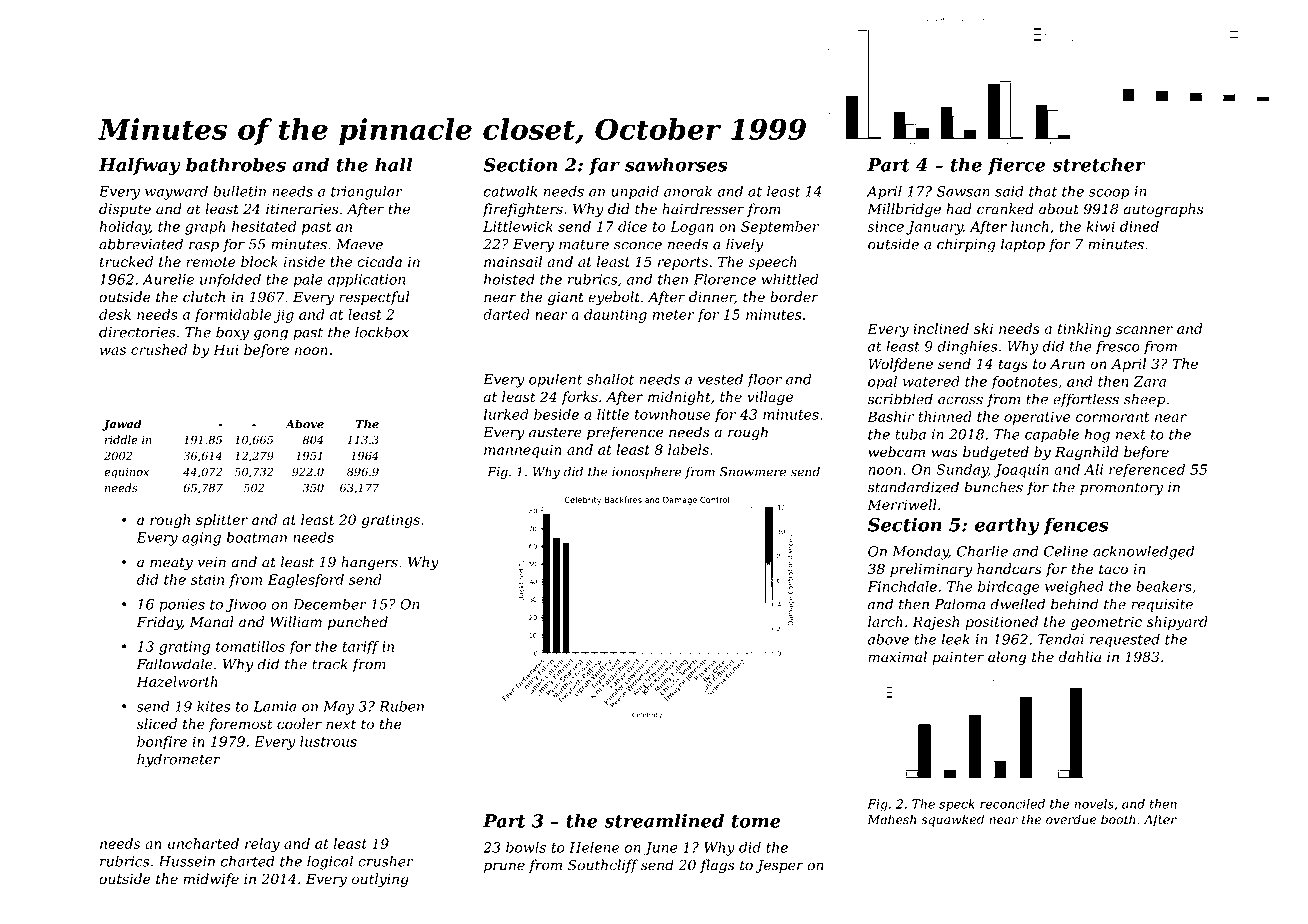 Image resolution: width=1308 pixels, height=924 pixels. Describe the element at coordinates (162, 743) in the screenshot. I see `bonfire` at that location.
